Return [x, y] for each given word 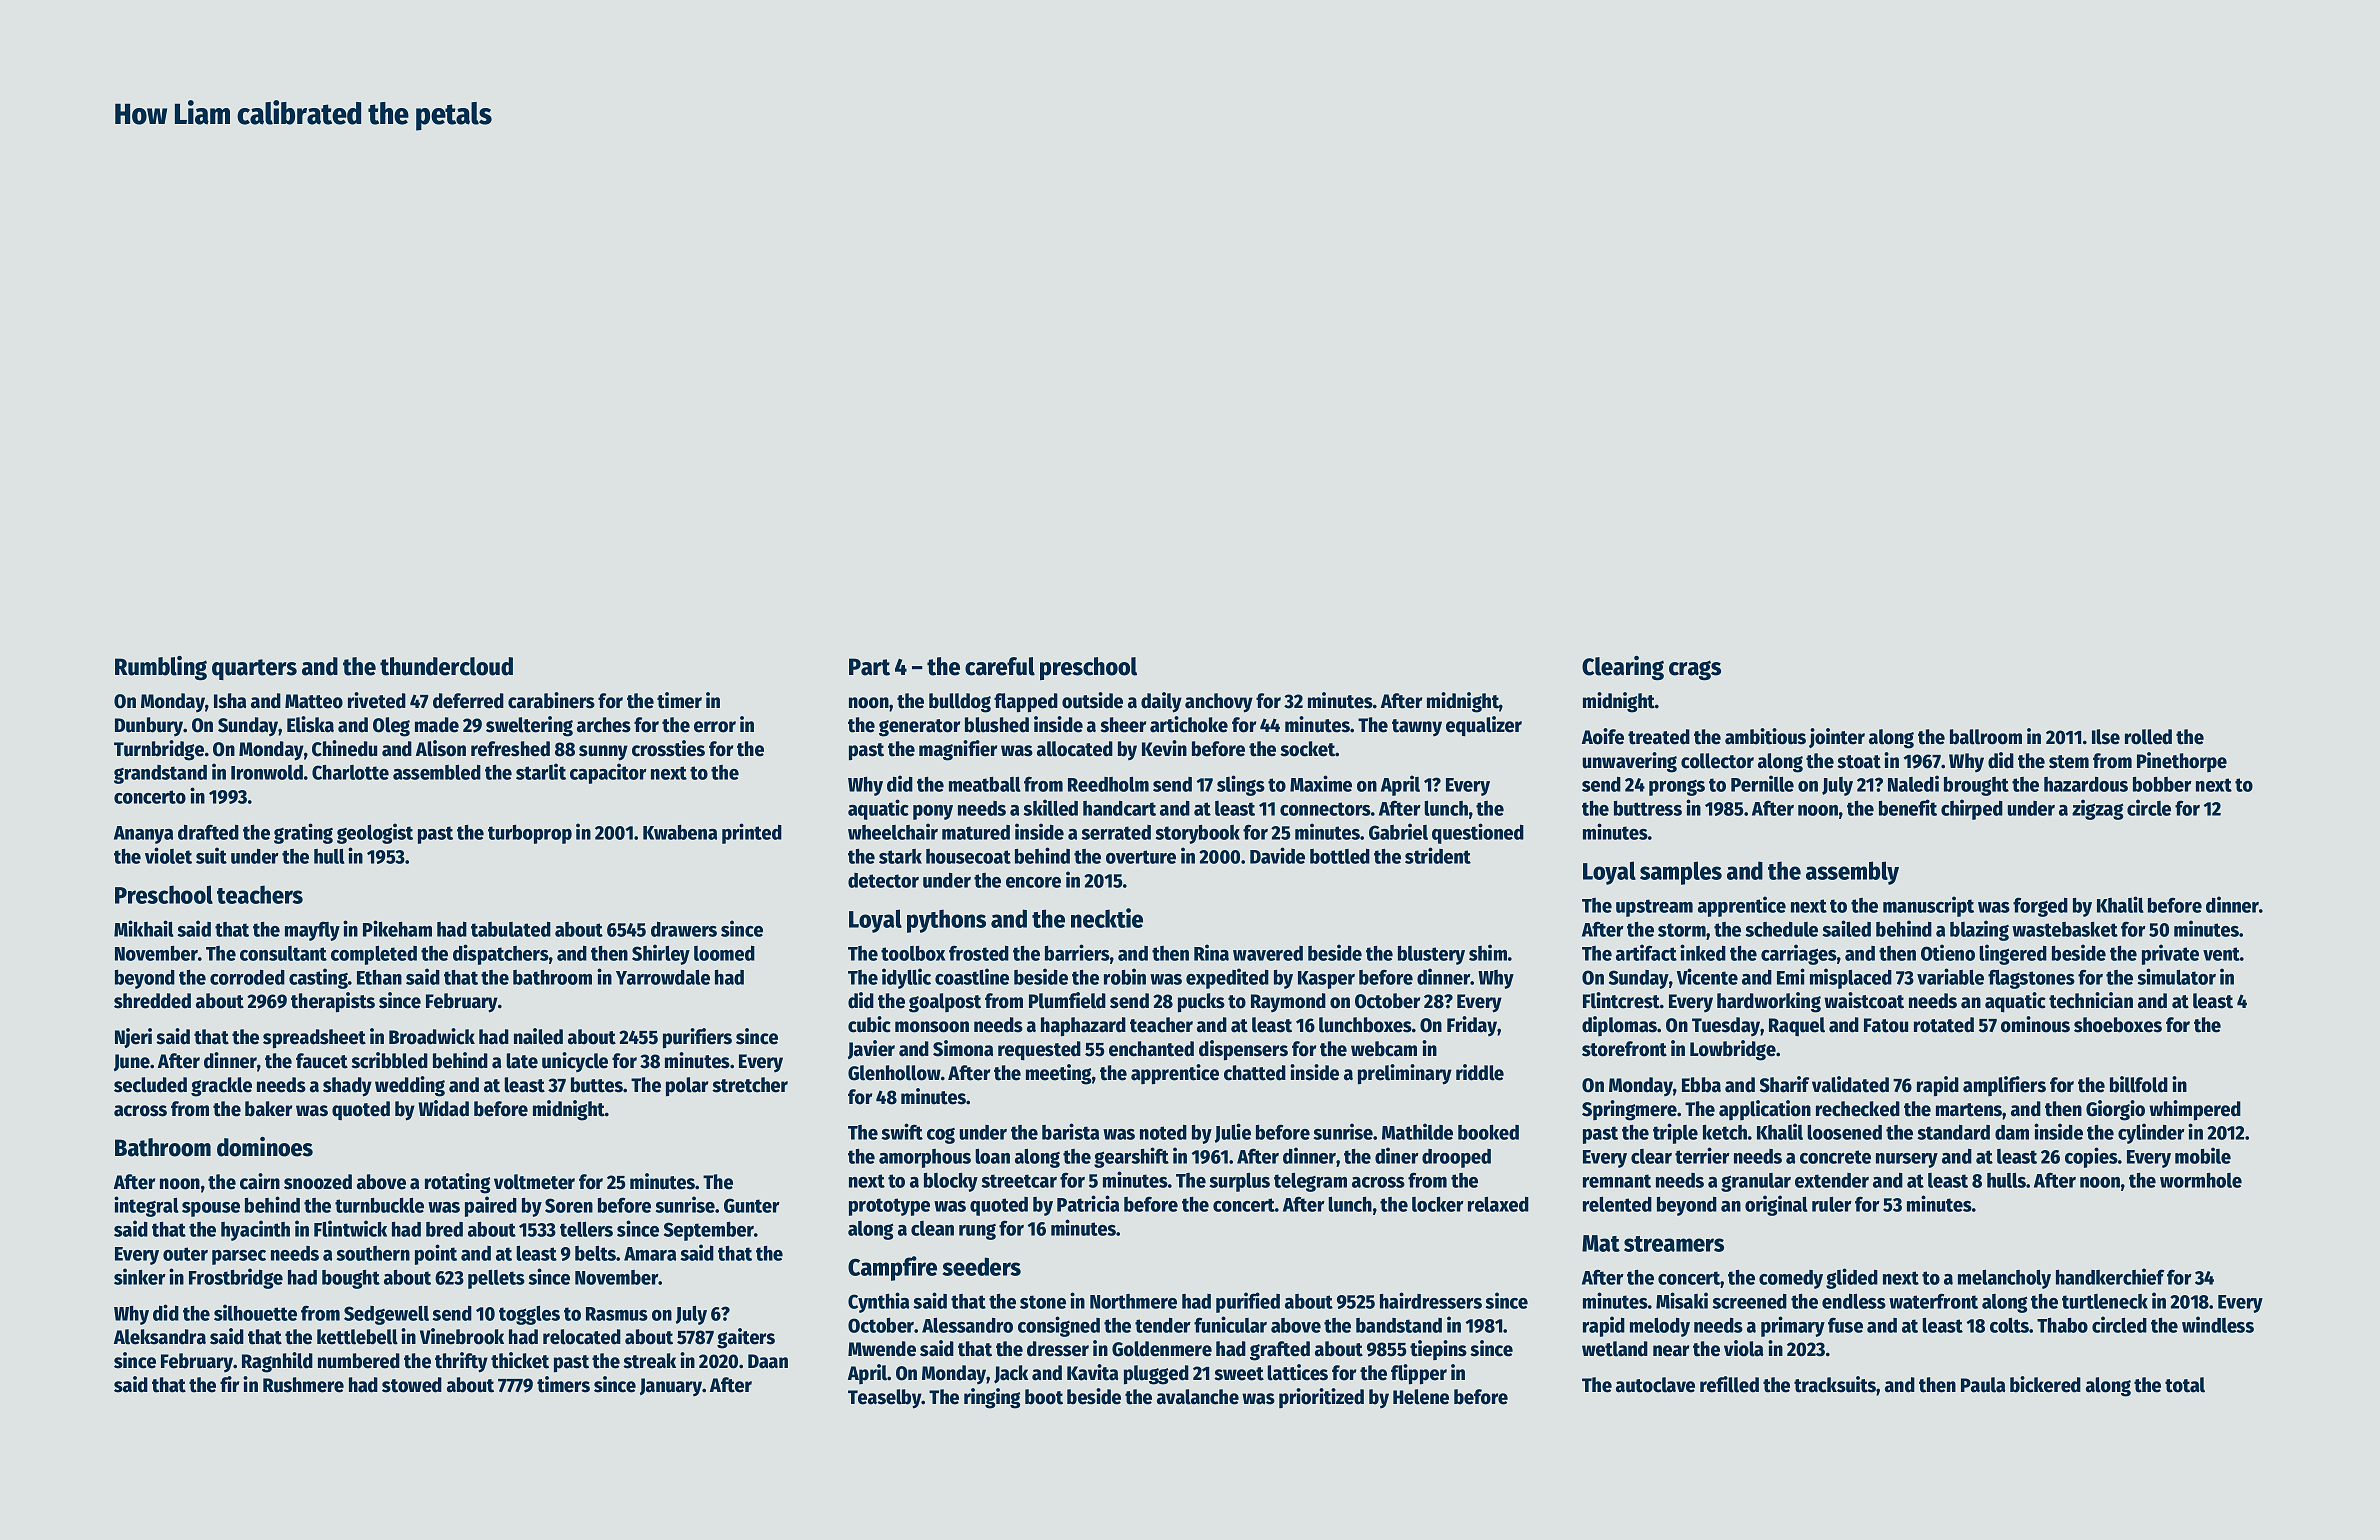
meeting [1058, 1074]
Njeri [133, 1038]
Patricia [1088, 1203]
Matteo [314, 701]
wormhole [2201, 1180]
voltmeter [534, 1182]
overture [1141, 857]
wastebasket [2065, 929]
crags [1695, 670]
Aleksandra [160, 1337]
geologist [375, 833]
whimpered [2195, 1110]
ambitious [1765, 736]
